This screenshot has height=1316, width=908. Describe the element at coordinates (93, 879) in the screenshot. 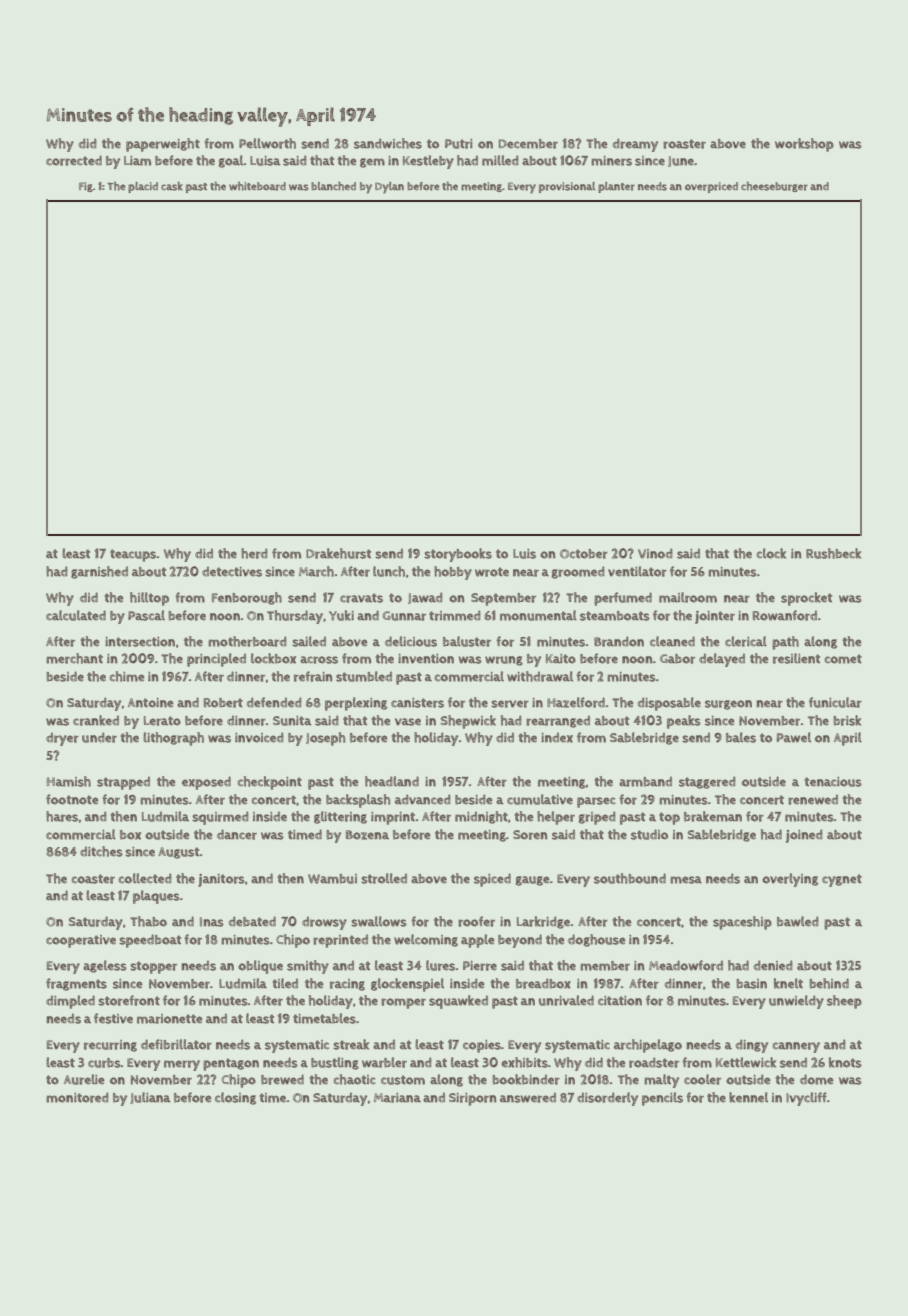

I see `coaster` at that location.
